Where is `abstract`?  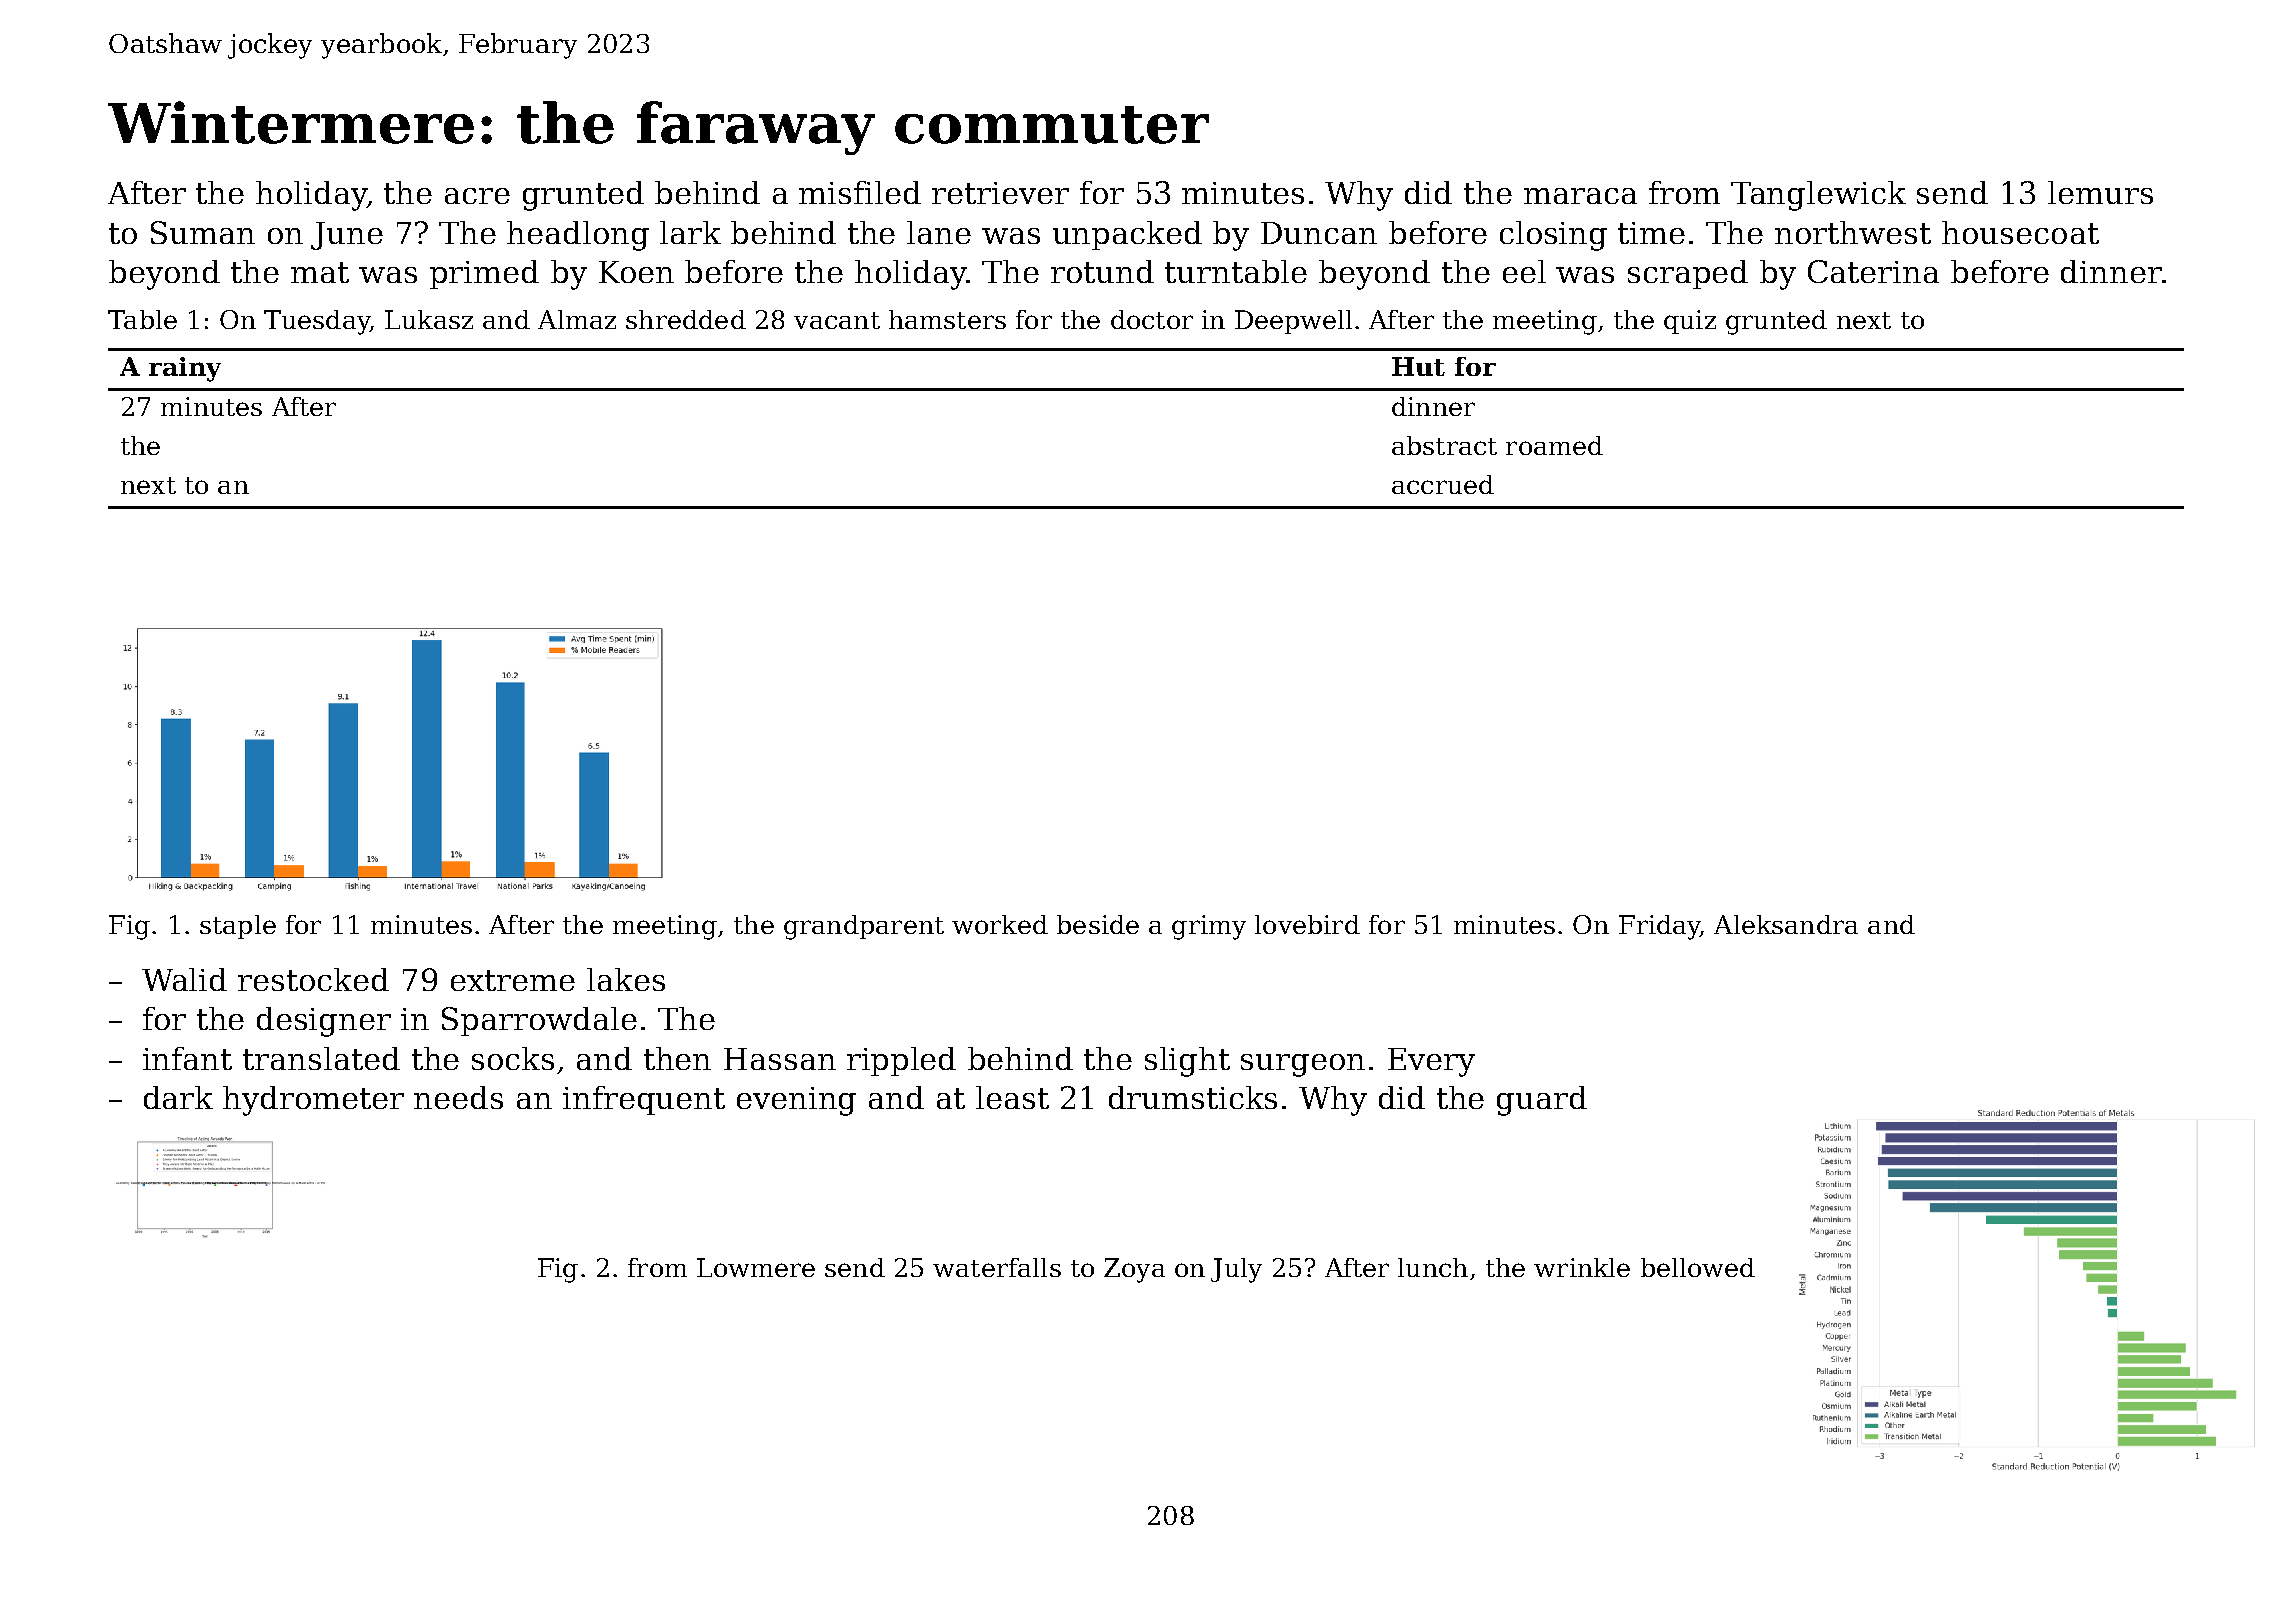
abstract is located at coordinates (1444, 445).
